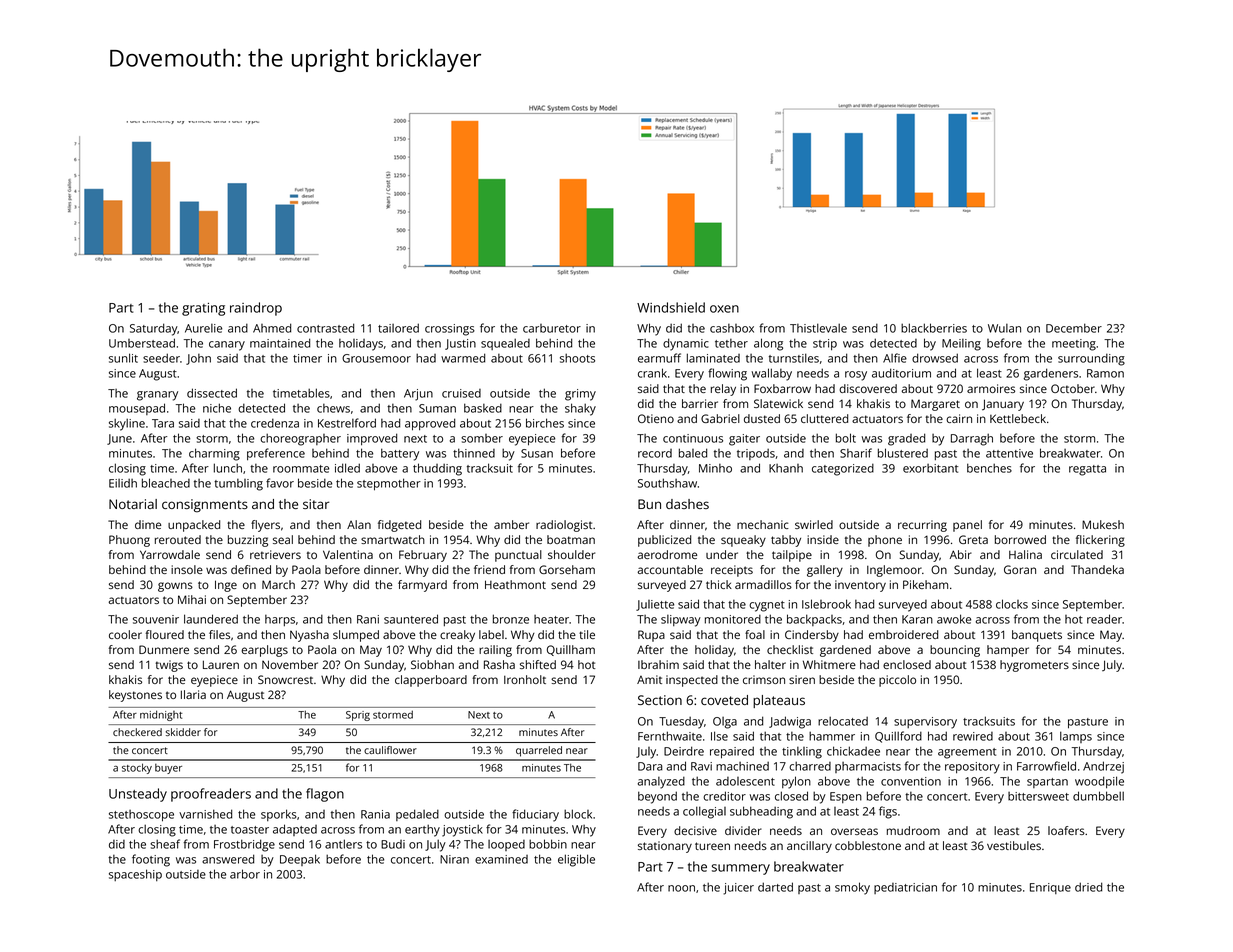  Describe the element at coordinates (652, 373) in the document. I see `crank` at that location.
